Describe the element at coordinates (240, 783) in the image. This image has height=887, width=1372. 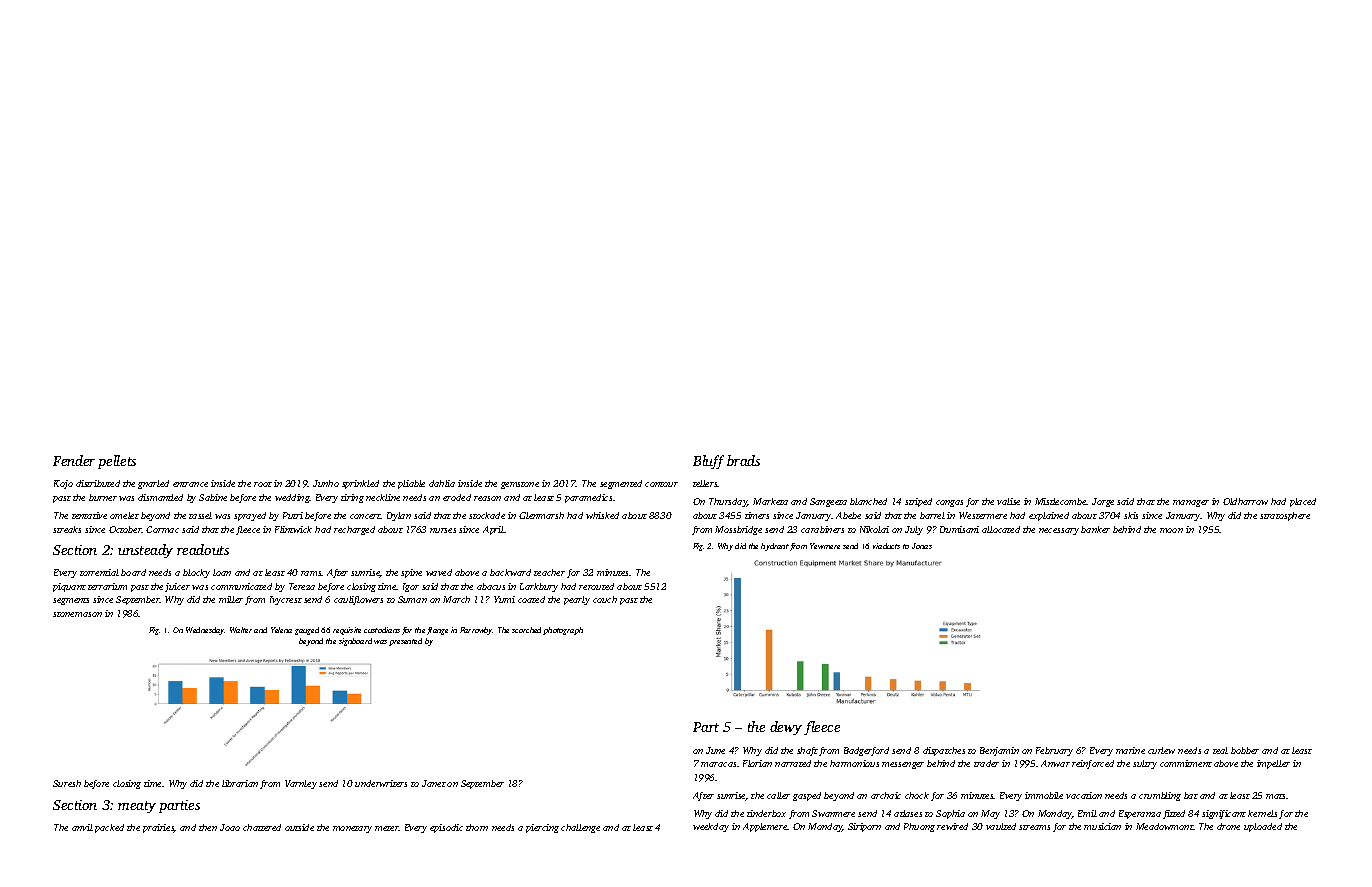
I see `librarian` at that location.
